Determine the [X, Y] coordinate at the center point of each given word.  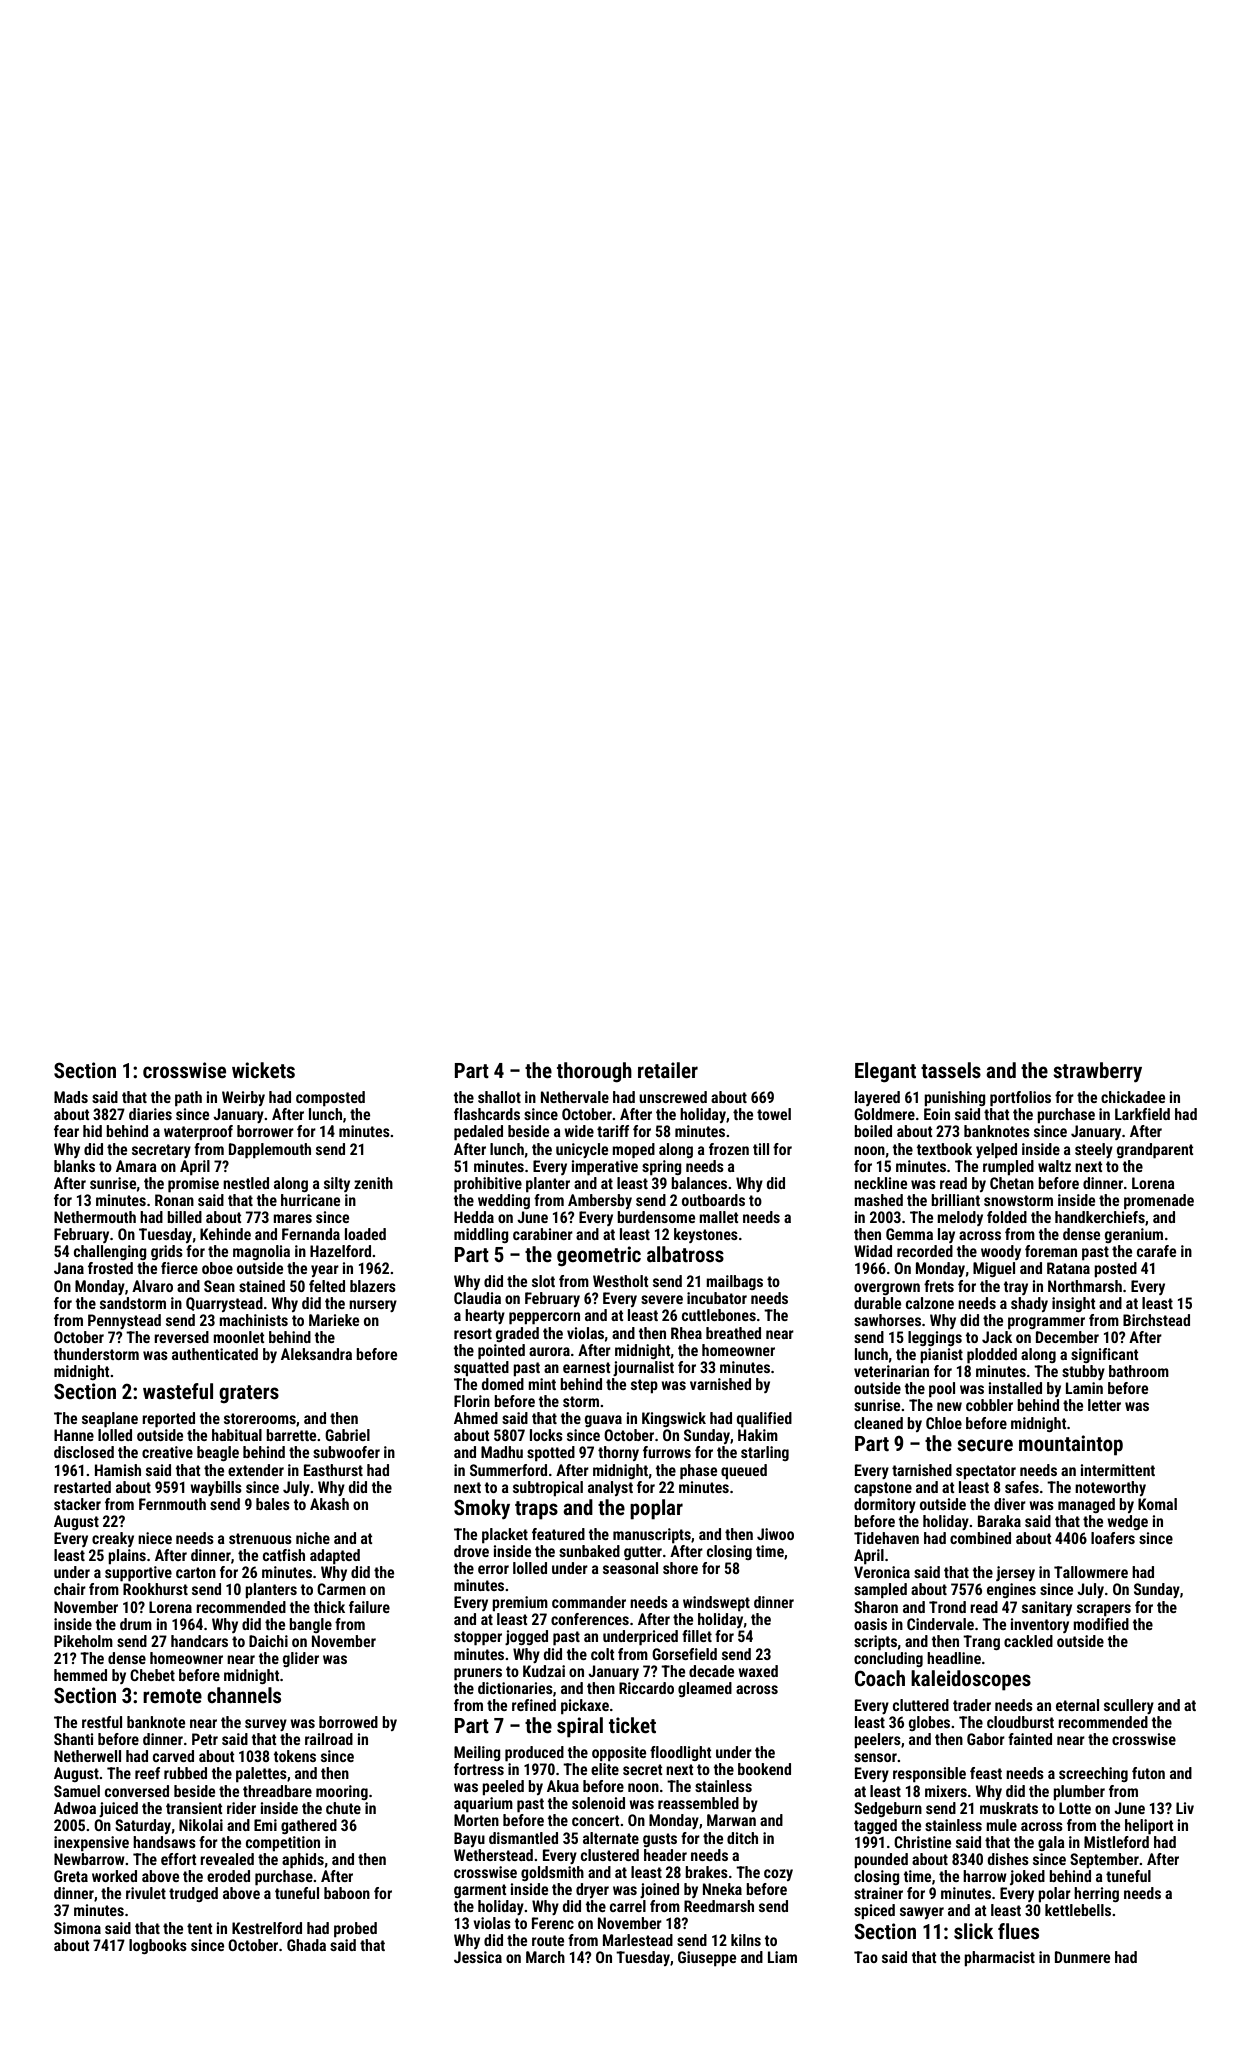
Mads [71, 1097]
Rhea [686, 1333]
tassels [951, 1070]
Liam [782, 1957]
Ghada [306, 1945]
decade [711, 1671]
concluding [888, 1659]
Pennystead [124, 1321]
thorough [594, 1072]
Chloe [944, 1423]
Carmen [341, 1589]
